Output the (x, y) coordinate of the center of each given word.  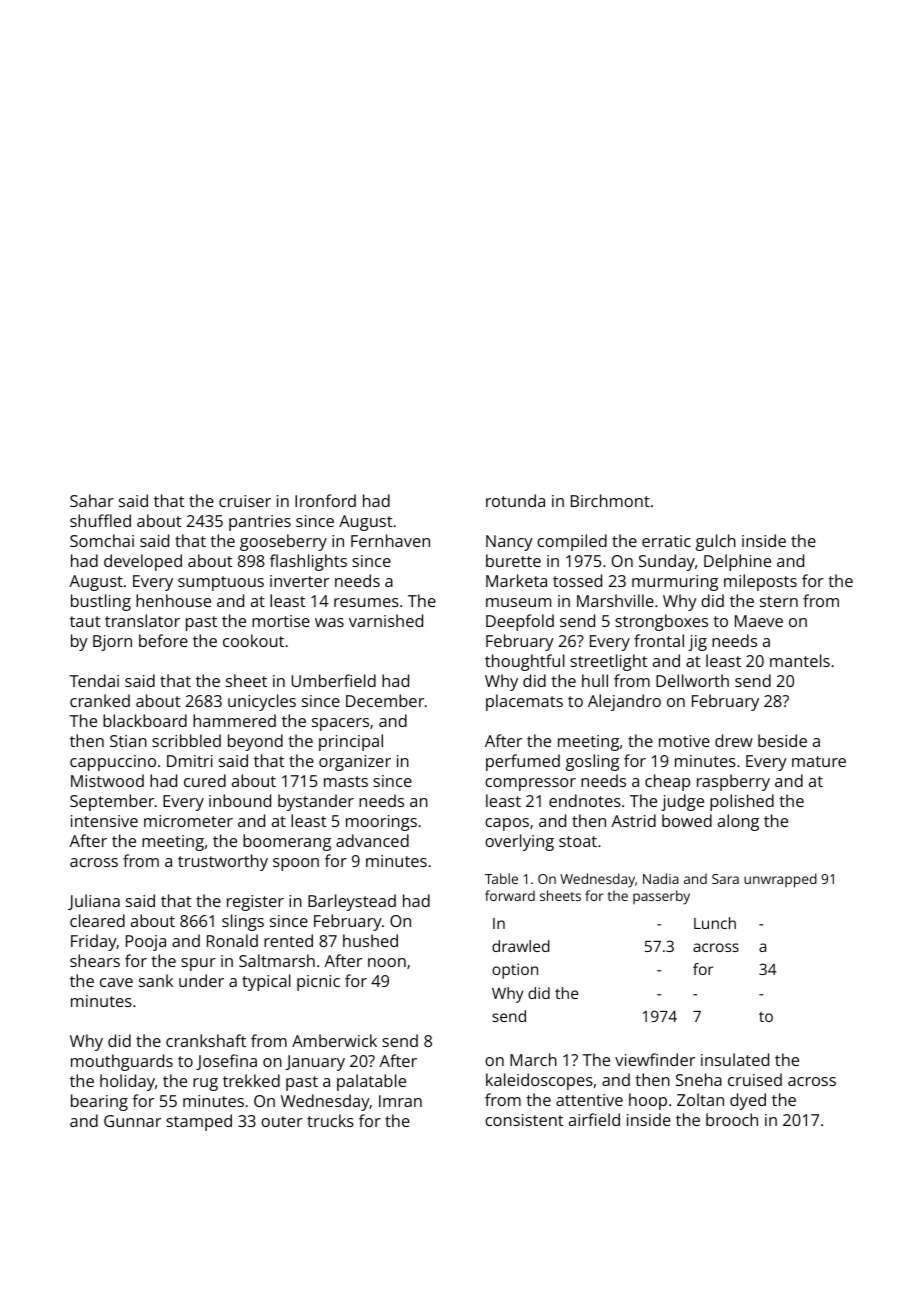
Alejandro (624, 702)
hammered (234, 720)
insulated (735, 1059)
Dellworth (692, 680)
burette (513, 560)
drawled (521, 946)
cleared (97, 920)
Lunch (715, 923)
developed (143, 562)
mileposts (760, 582)
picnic (318, 983)
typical (266, 982)
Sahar (92, 500)
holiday (127, 1082)
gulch (716, 542)
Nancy (509, 543)
